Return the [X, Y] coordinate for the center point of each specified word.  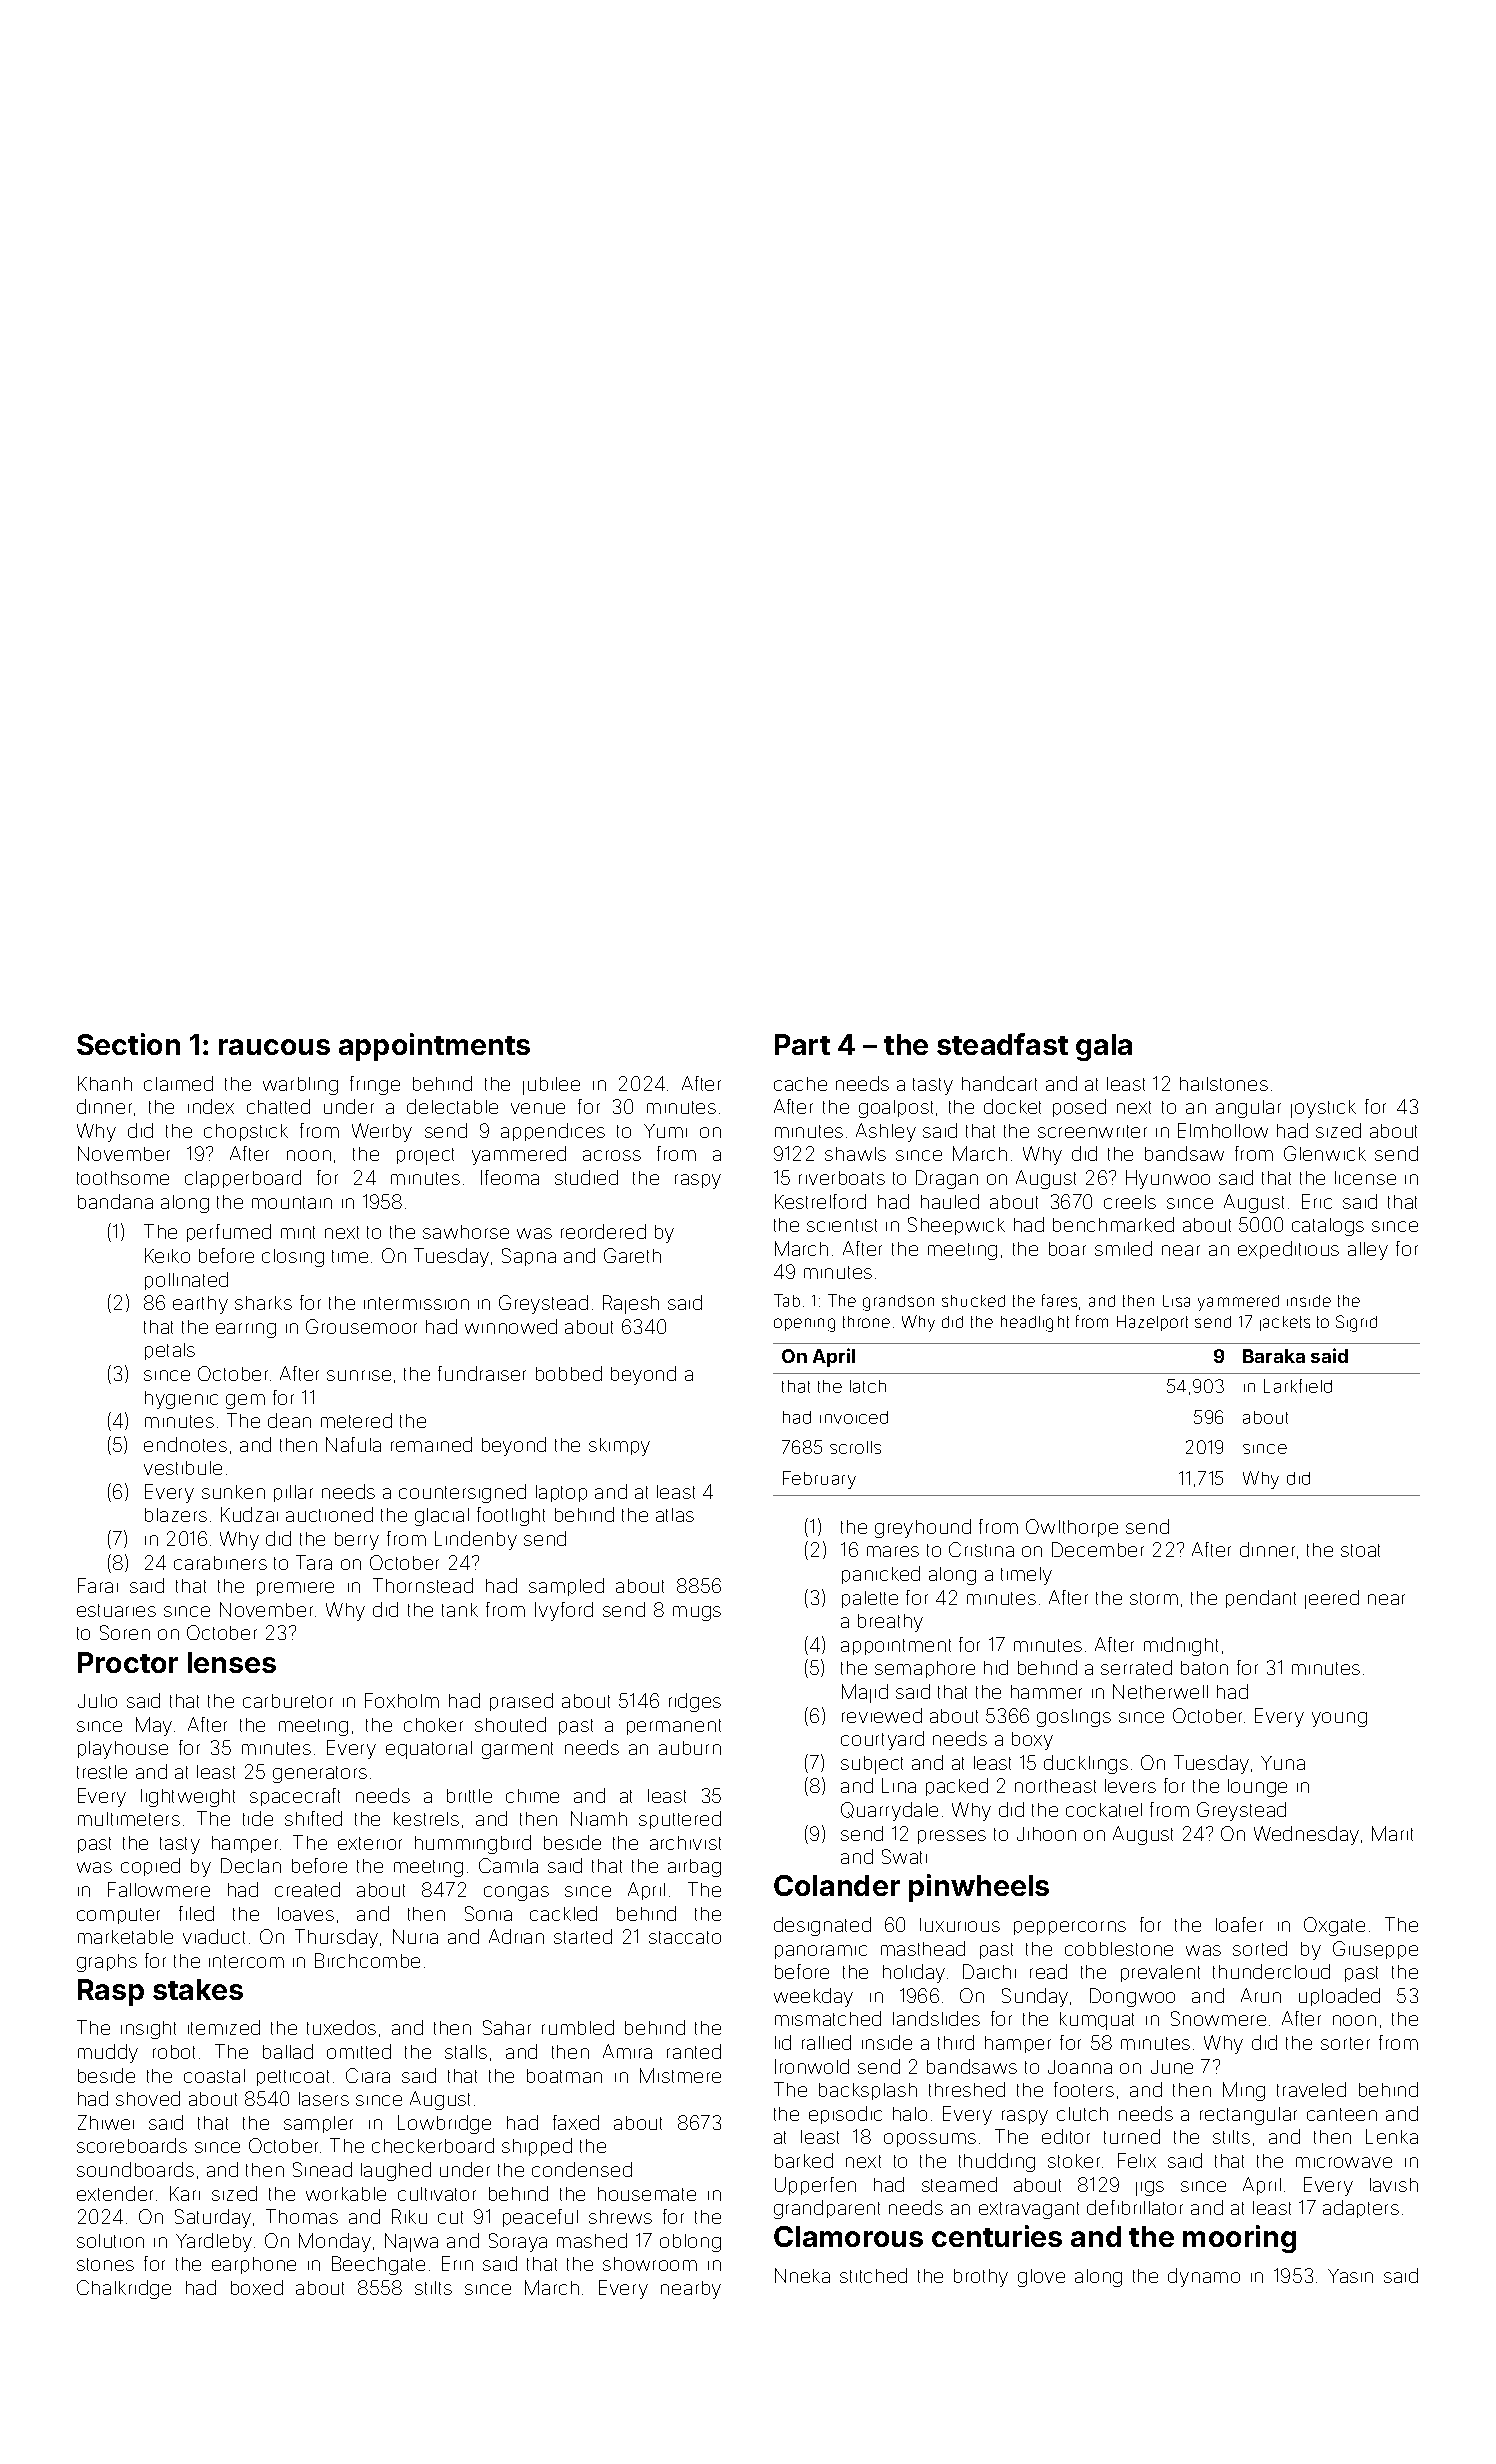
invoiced [854, 1417]
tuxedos [341, 2027]
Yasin [1350, 2276]
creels [1130, 1202]
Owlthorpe [1072, 1528]
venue [538, 1108]
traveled [1311, 2089]
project [425, 1156]
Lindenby [476, 1540]
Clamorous [848, 2236]
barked [804, 2160]
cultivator [437, 2194]
